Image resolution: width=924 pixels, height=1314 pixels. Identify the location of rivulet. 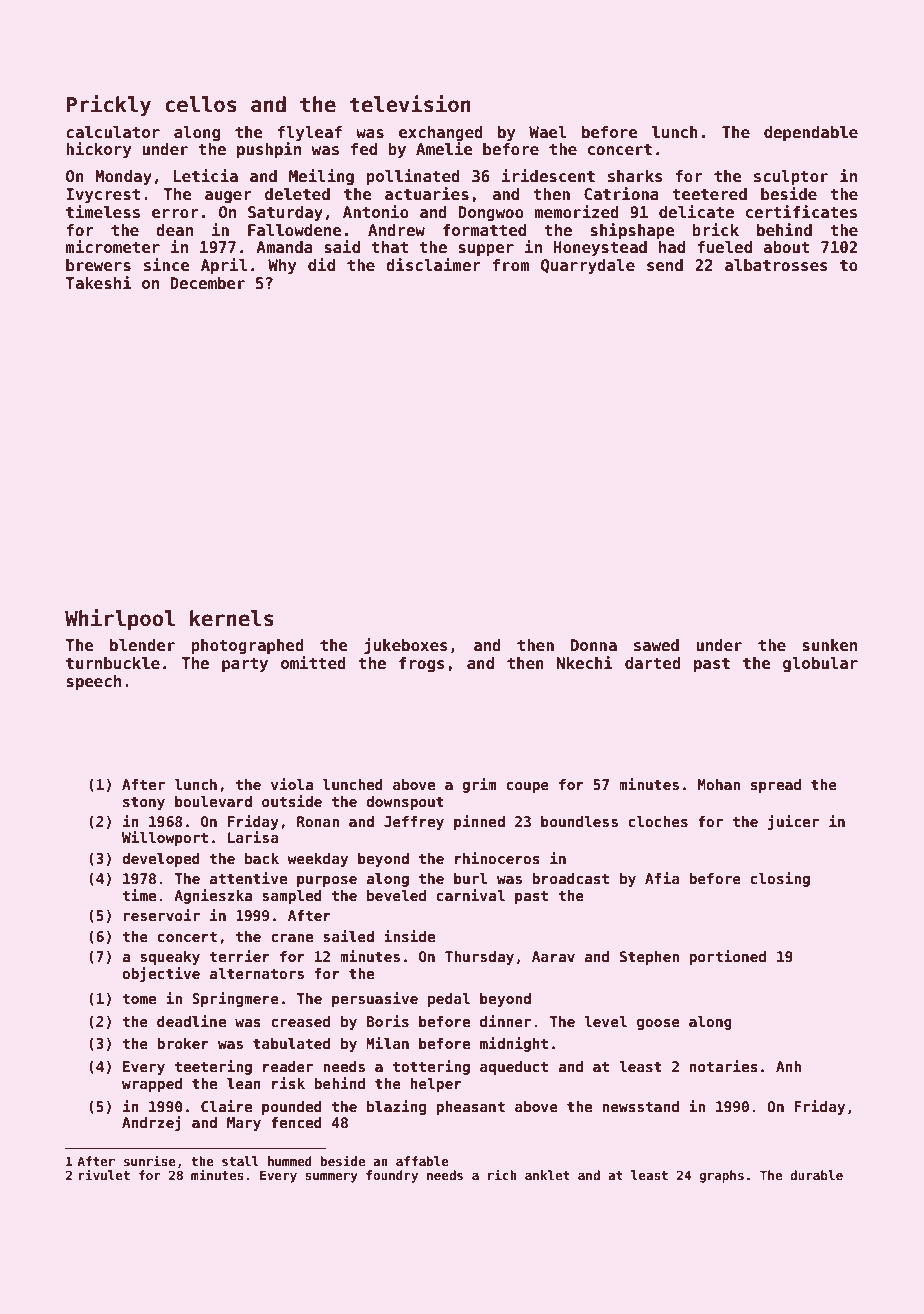
(104, 1175).
